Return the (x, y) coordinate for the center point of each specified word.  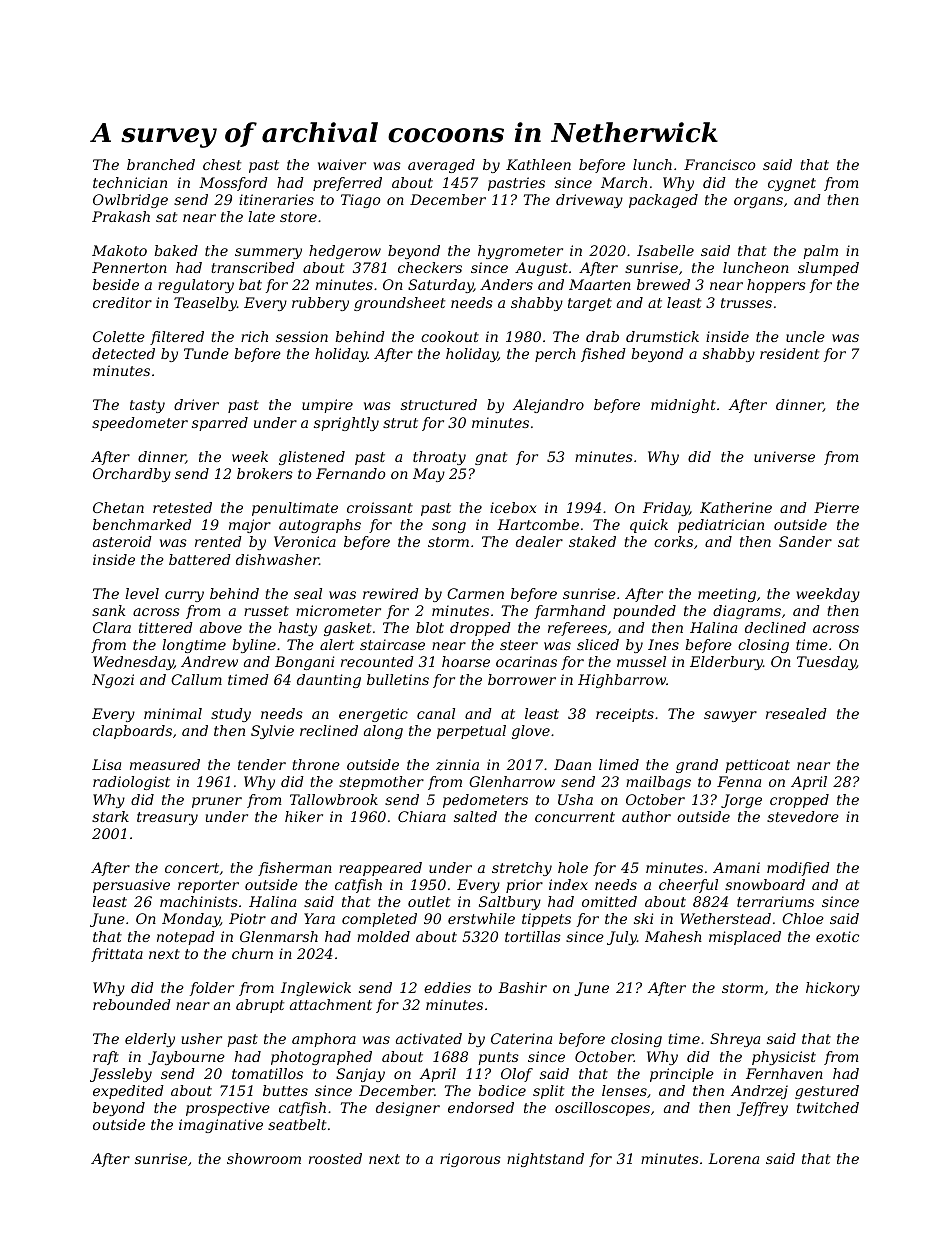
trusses (746, 303)
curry (184, 596)
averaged (441, 166)
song (449, 527)
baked (176, 250)
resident (789, 353)
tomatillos (267, 1073)
